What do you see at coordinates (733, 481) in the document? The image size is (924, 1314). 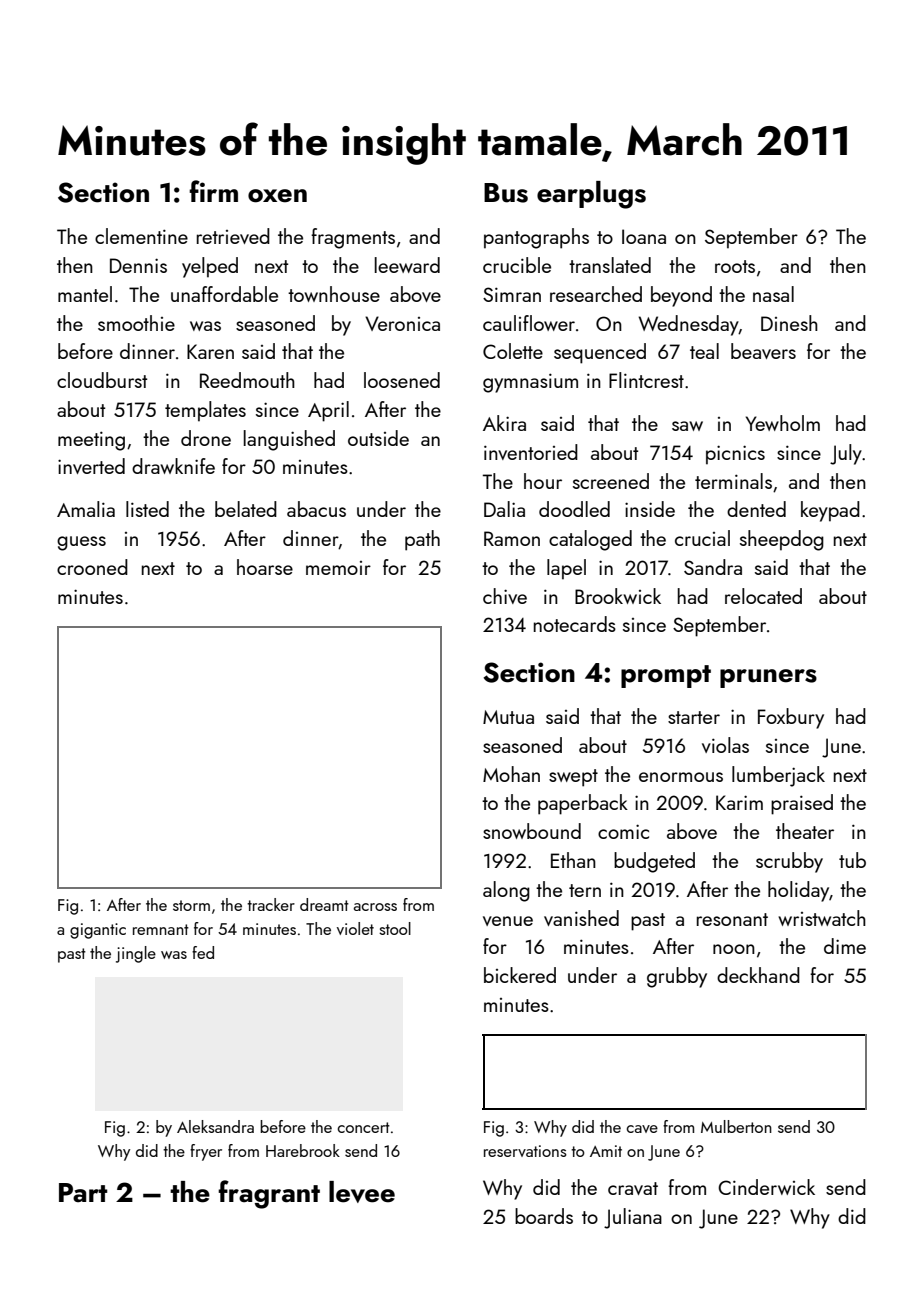 I see `terminals` at bounding box center [733, 481].
